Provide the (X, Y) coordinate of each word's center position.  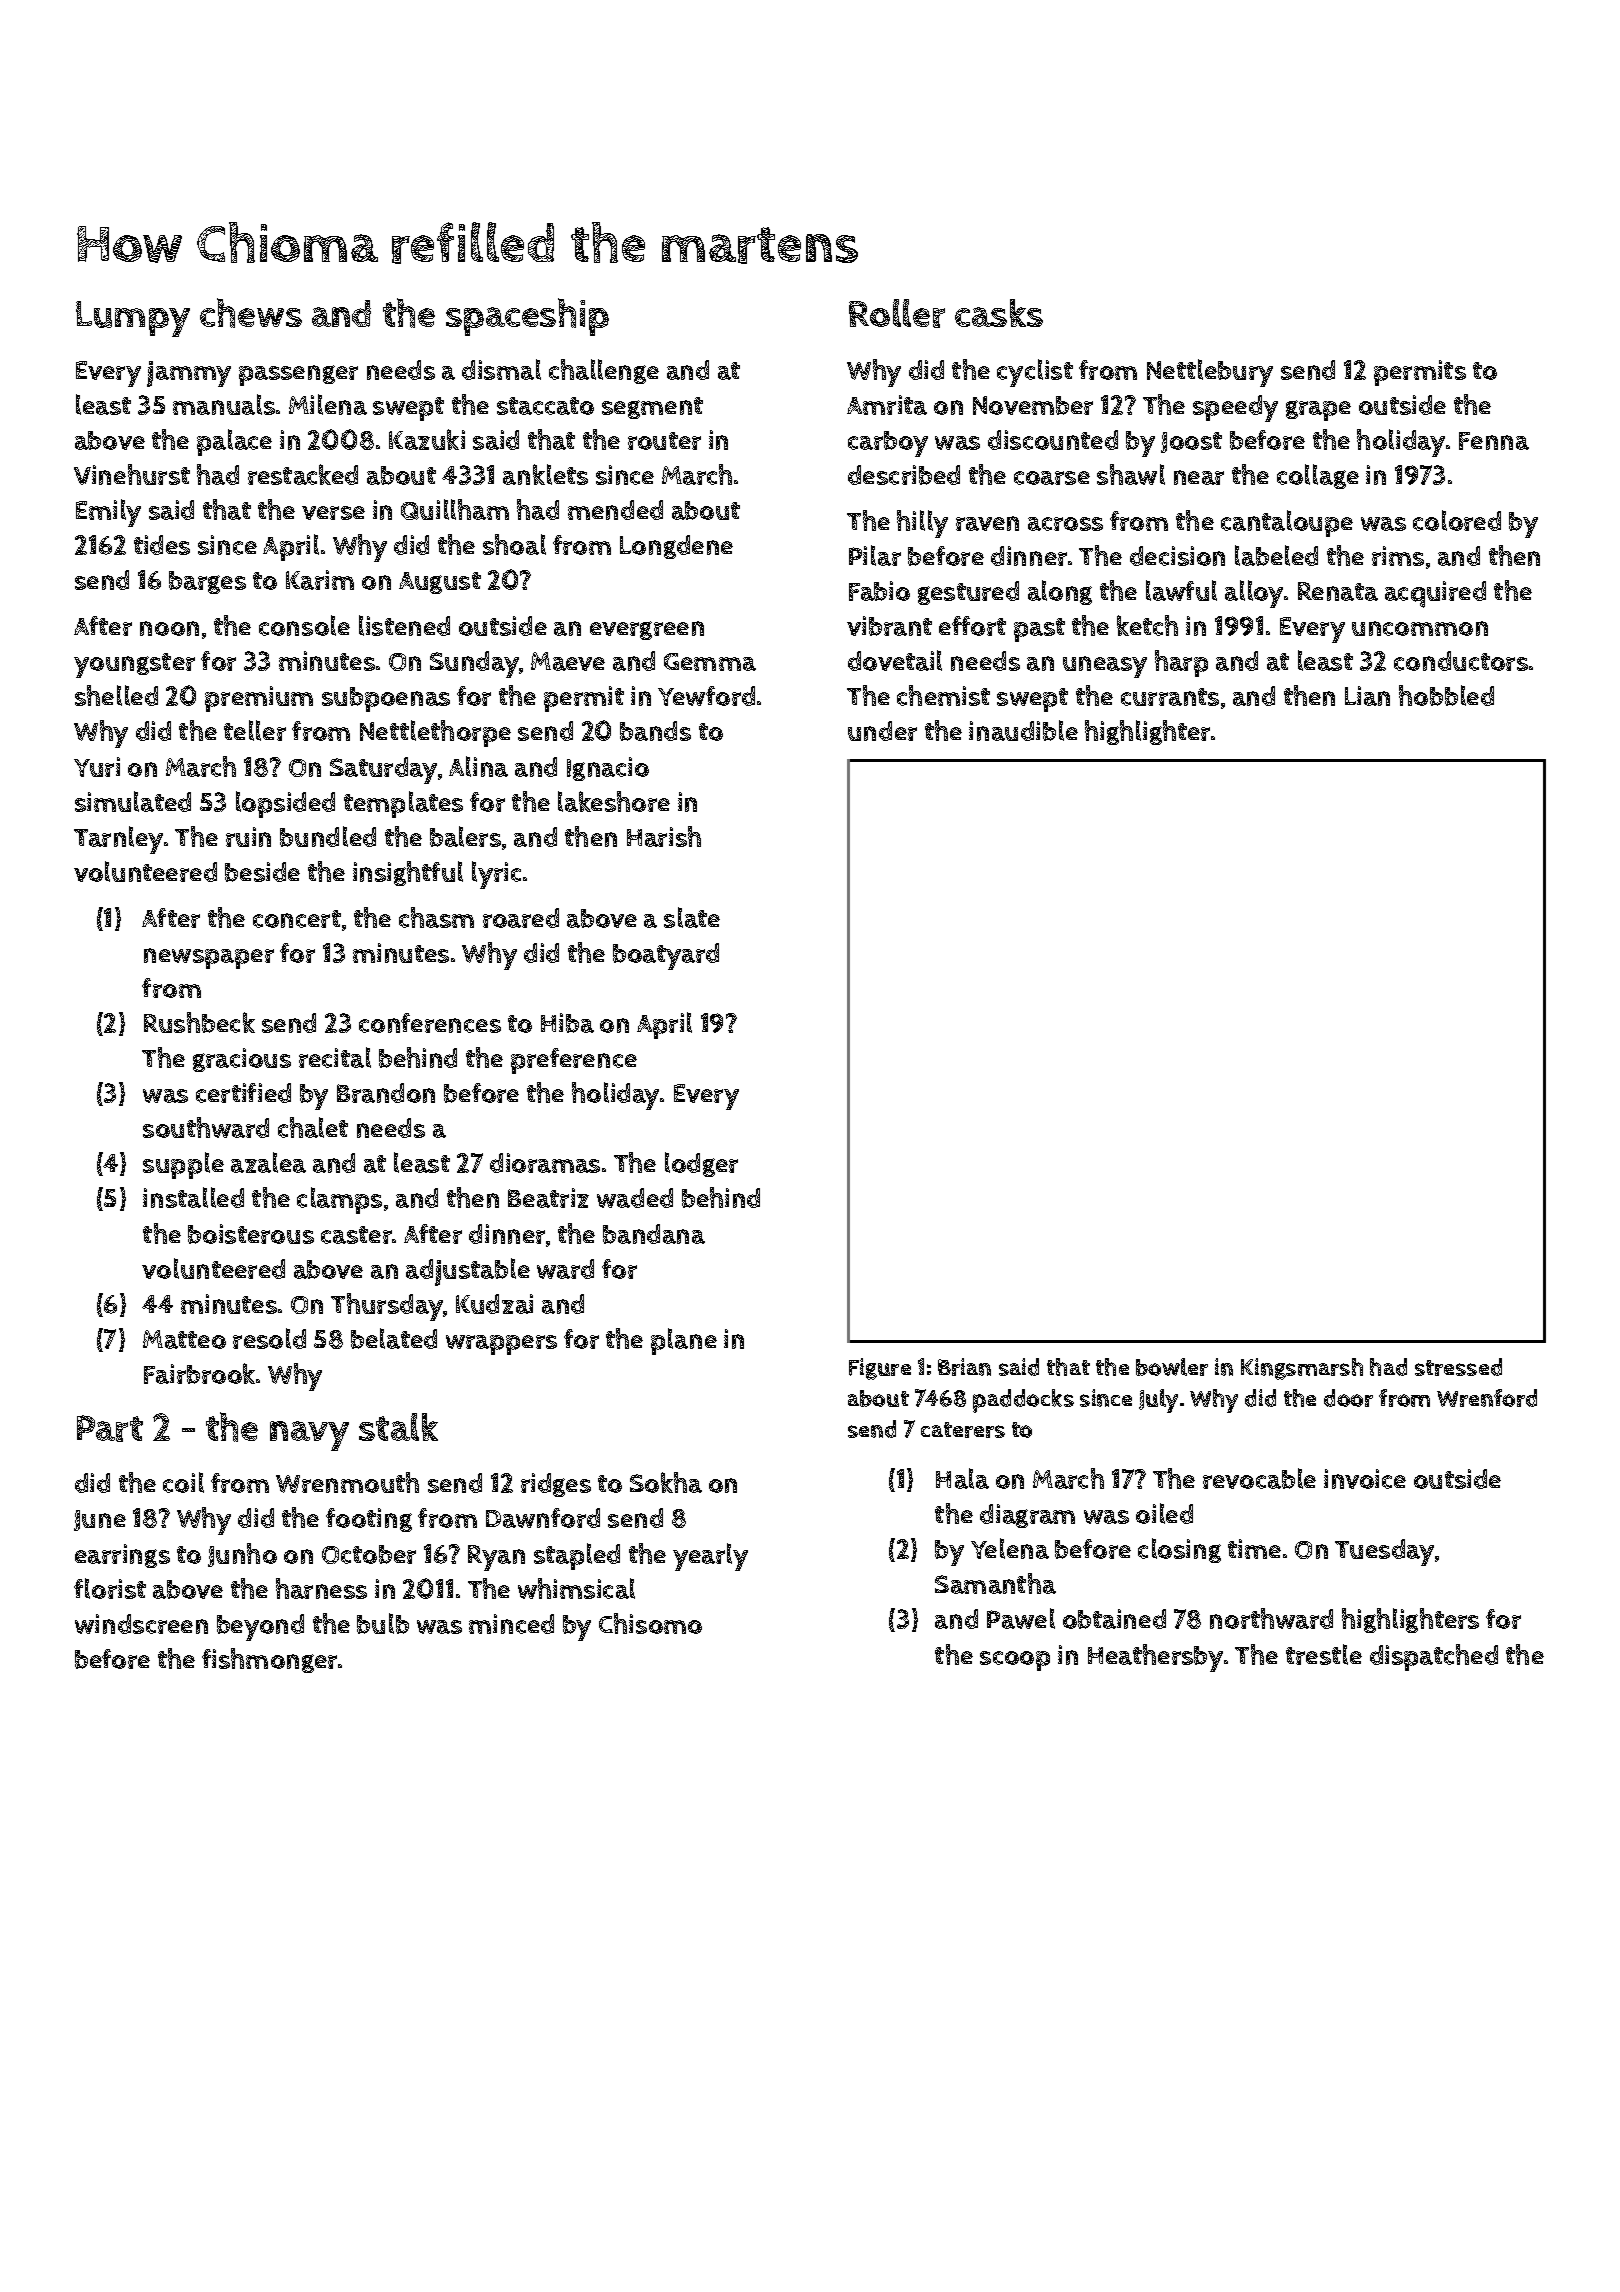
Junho (242, 1555)
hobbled (1446, 695)
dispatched (1434, 1657)
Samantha (995, 1583)
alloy (1254, 594)
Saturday (383, 770)
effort (972, 626)
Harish (664, 836)
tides (162, 545)
